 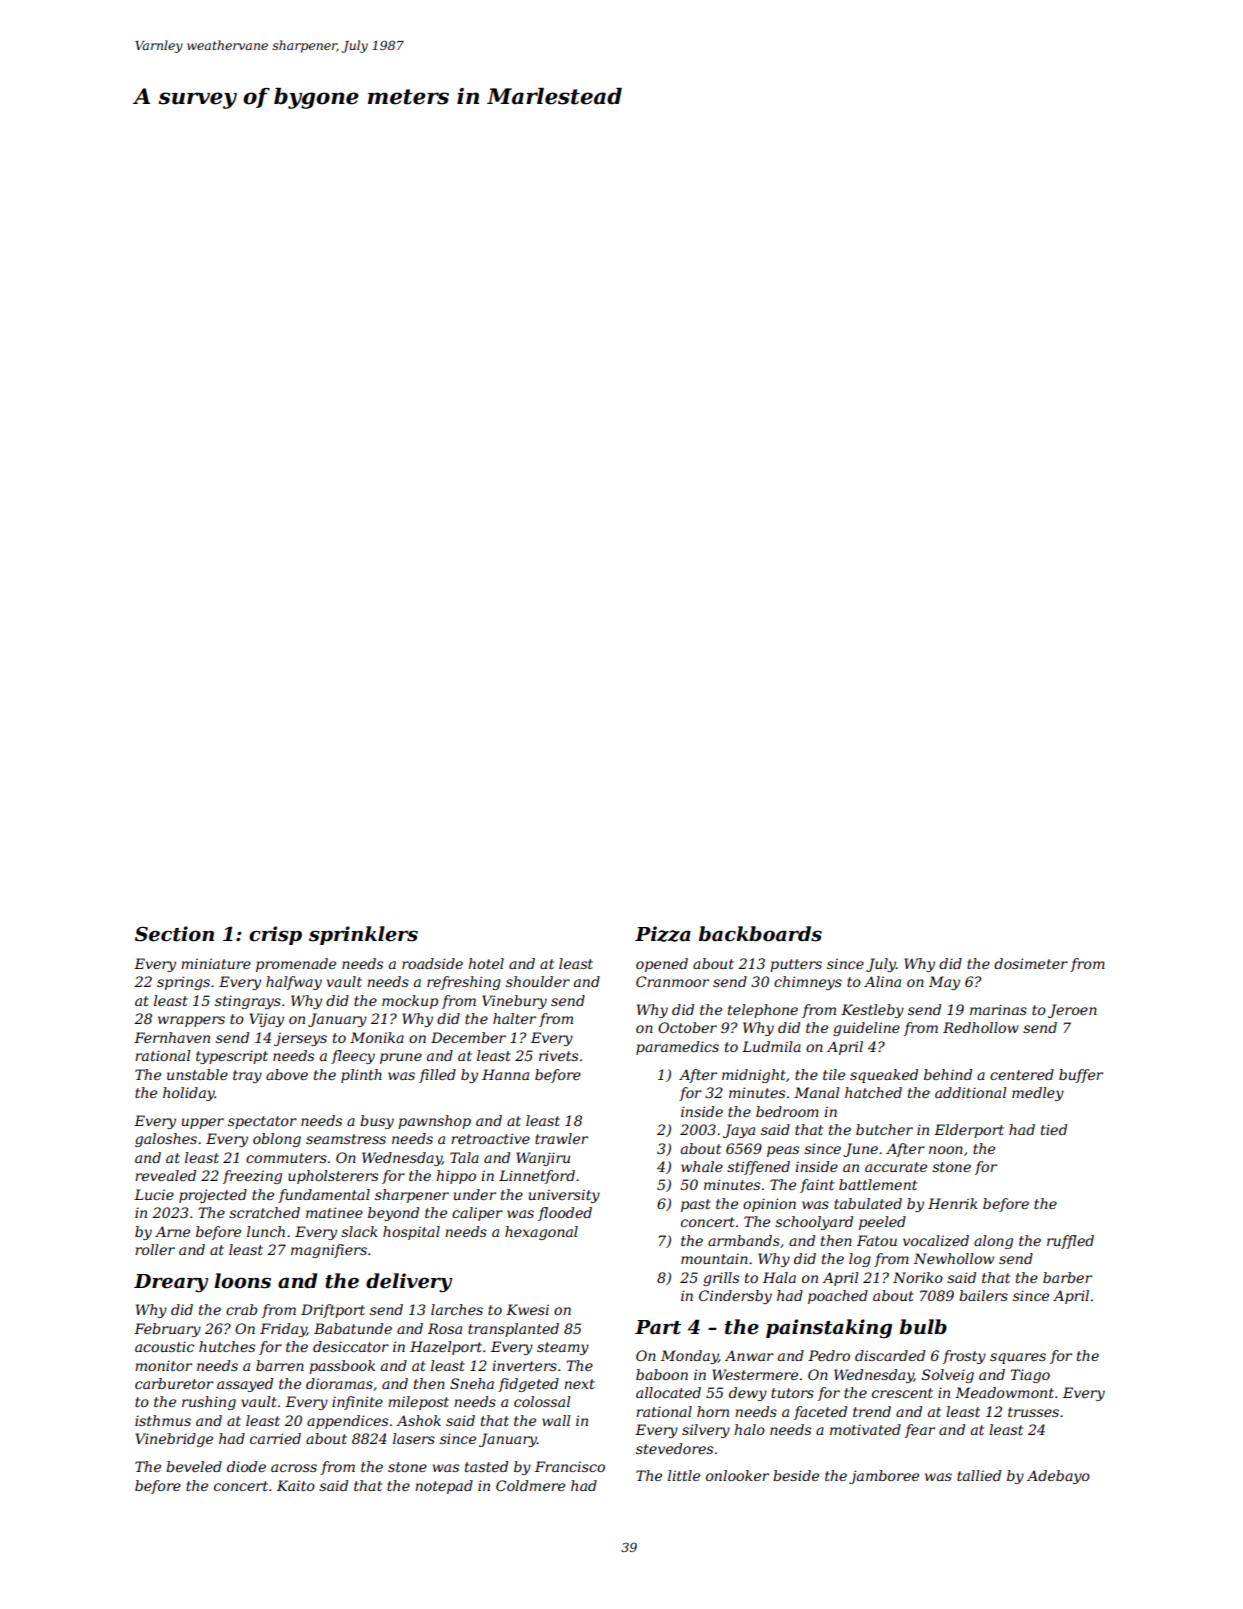 What do you see at coordinates (1072, 1011) in the page?
I see `Jeroen` at bounding box center [1072, 1011].
